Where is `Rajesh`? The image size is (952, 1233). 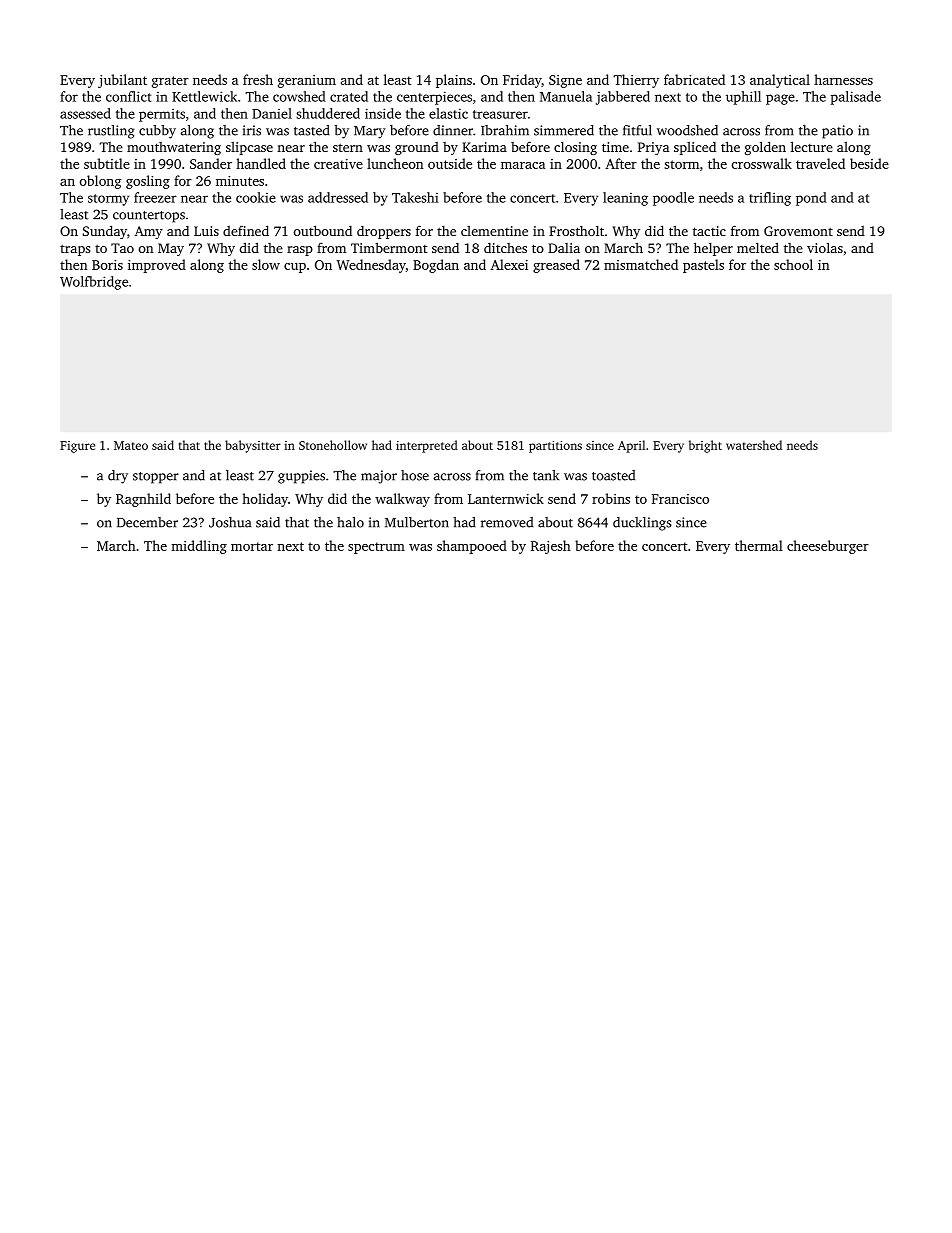
Rajesh is located at coordinates (551, 547).
